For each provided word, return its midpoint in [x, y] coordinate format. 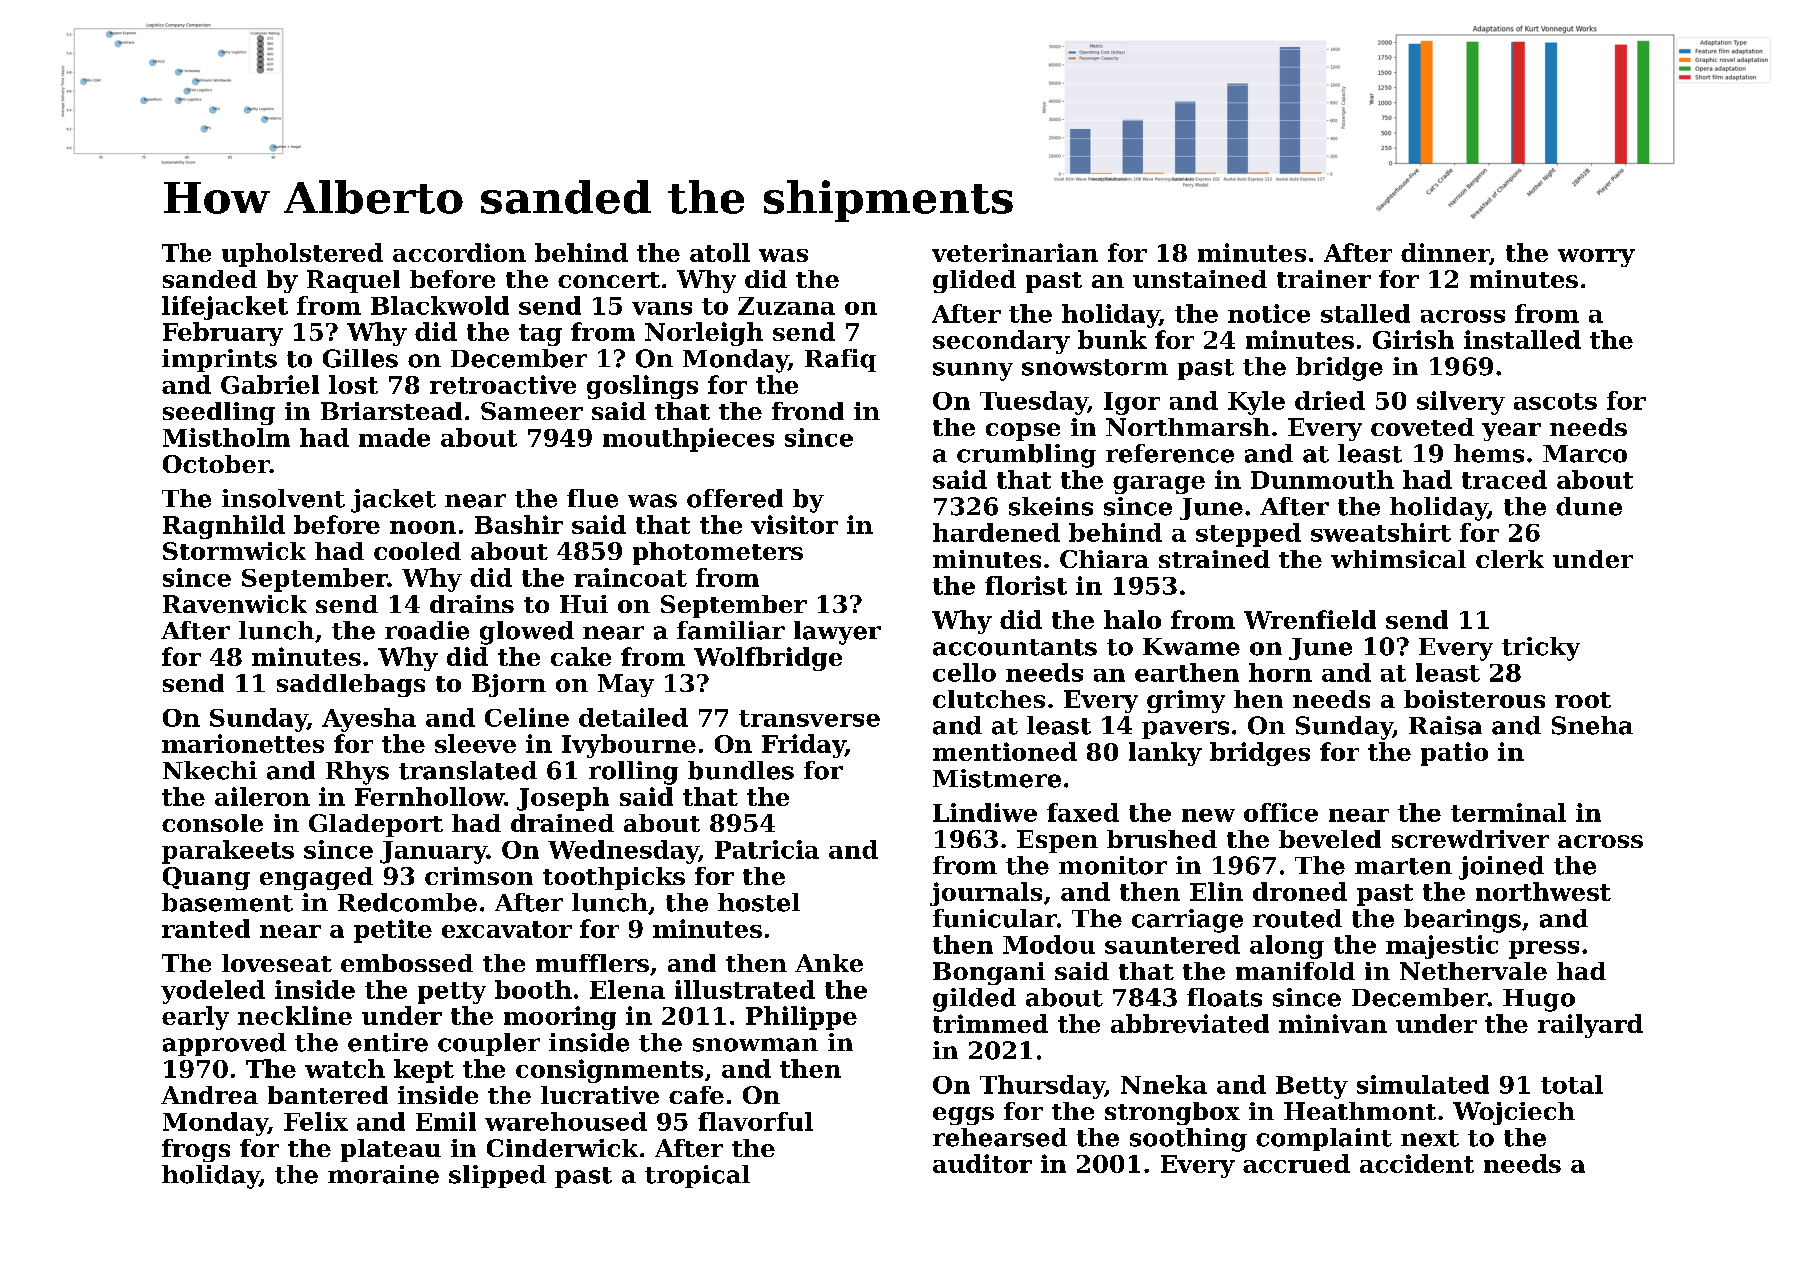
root [1583, 700]
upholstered [302, 255]
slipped [497, 1176]
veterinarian [1015, 252]
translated [468, 770]
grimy [1186, 701]
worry [1596, 258]
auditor [982, 1163]
